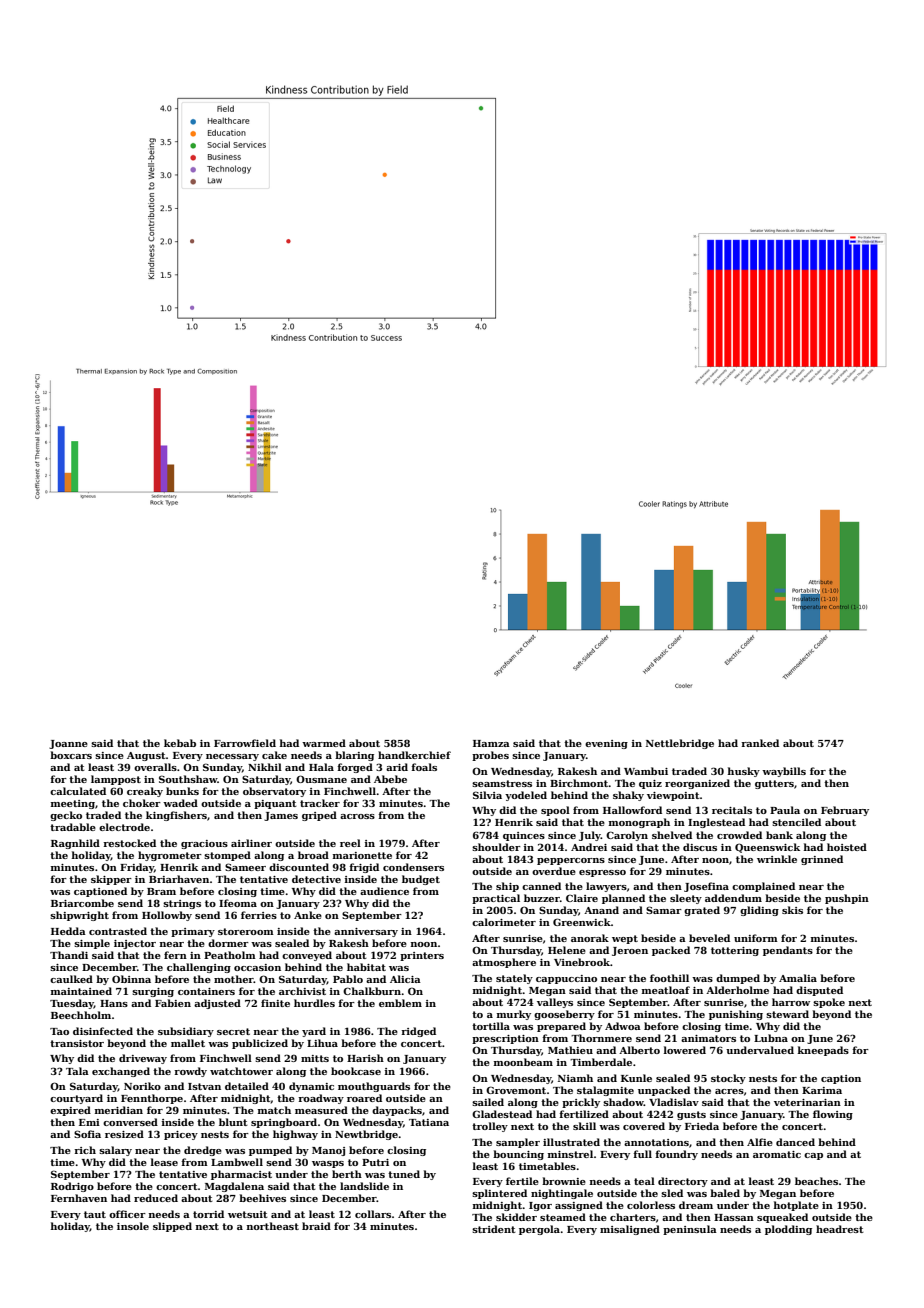  Describe the element at coordinates (156, 1198) in the document. I see `reduced` at that location.
